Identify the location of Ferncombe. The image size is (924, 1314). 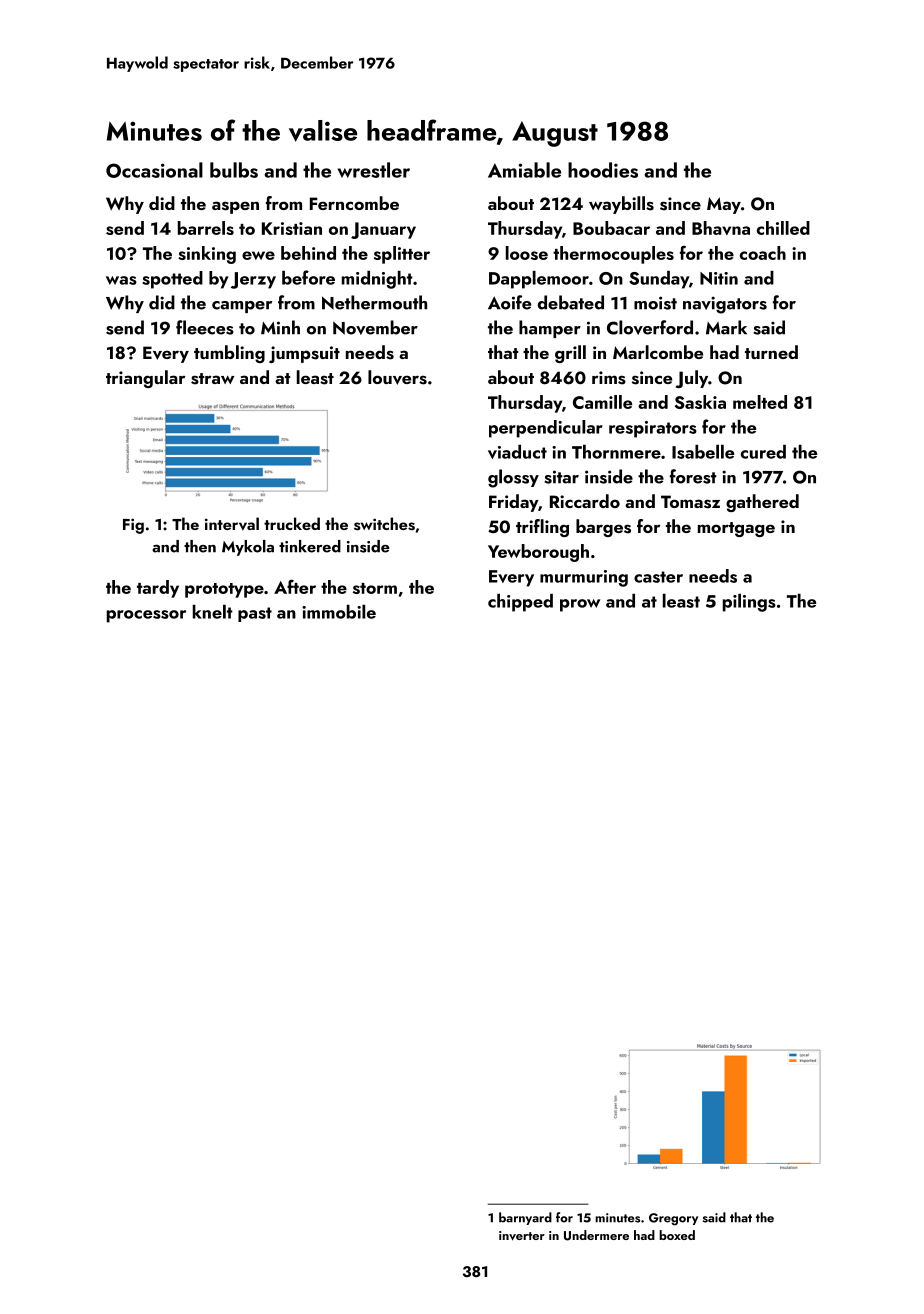
(354, 203).
